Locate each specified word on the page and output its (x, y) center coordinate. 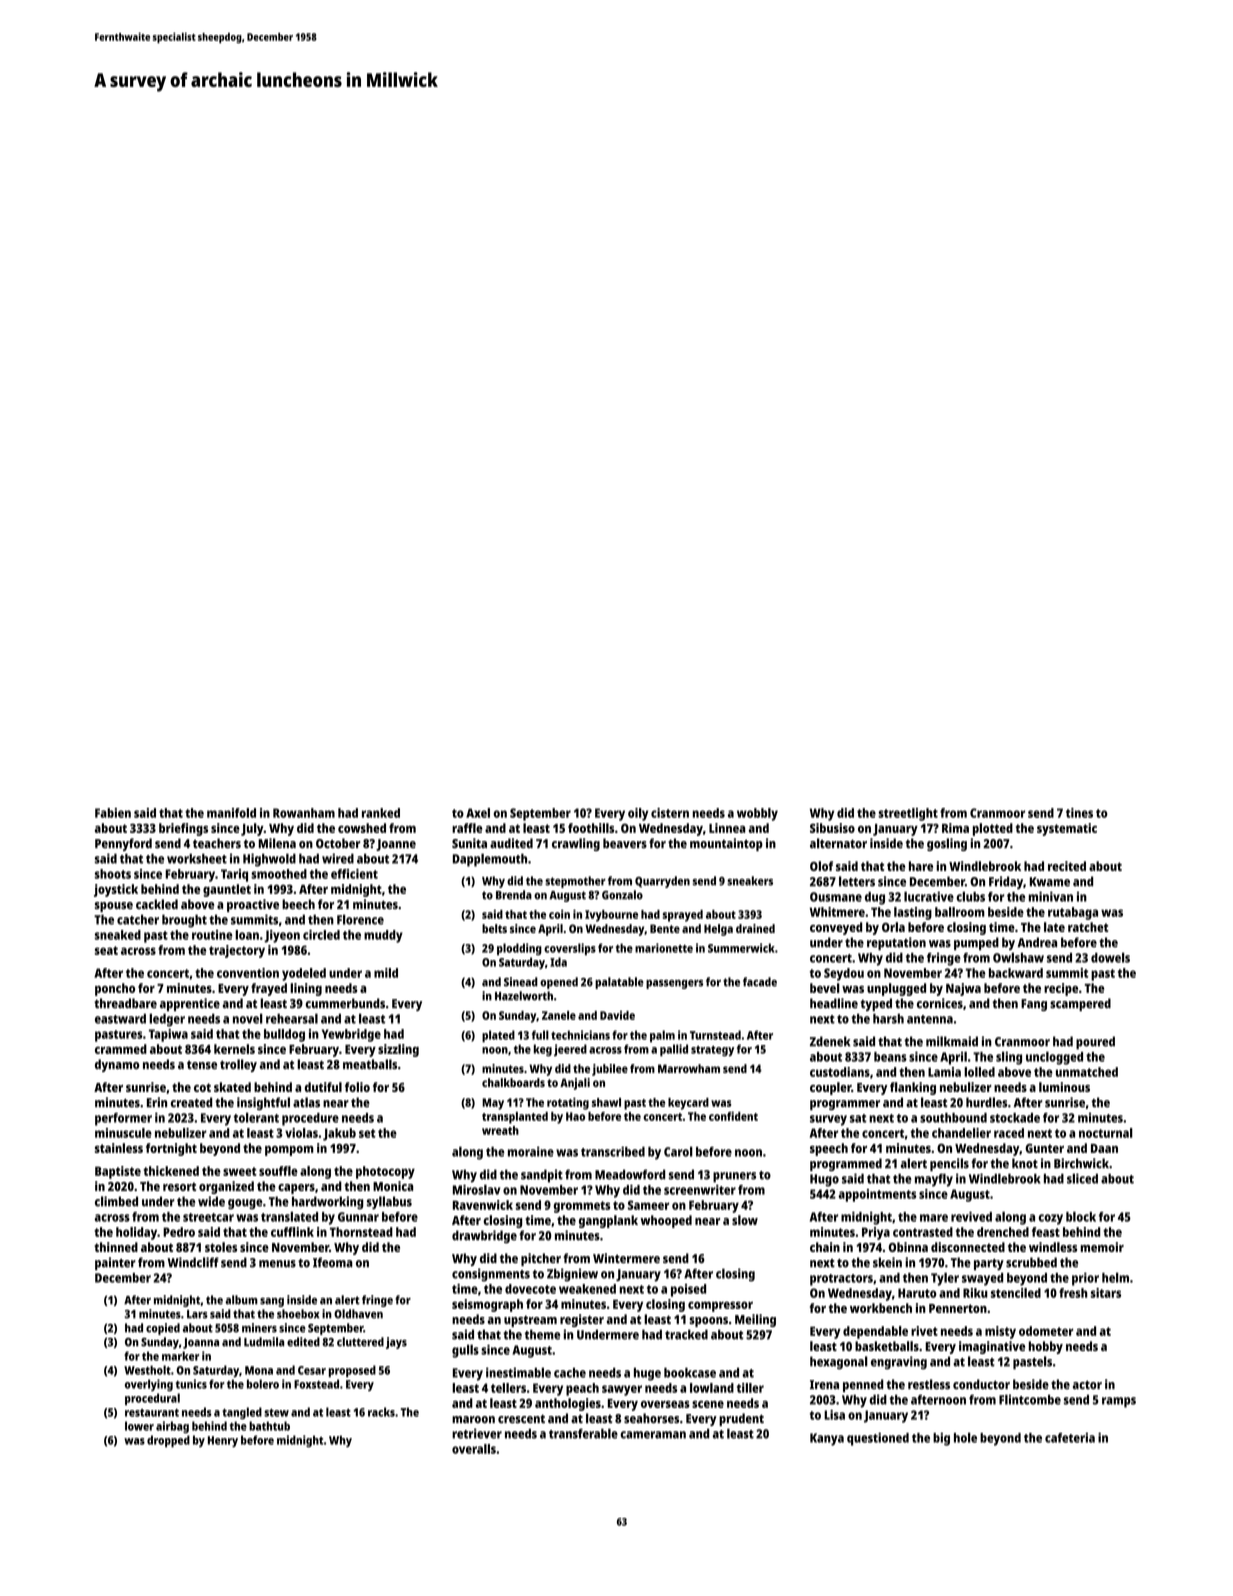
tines (1079, 813)
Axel (478, 813)
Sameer (648, 1205)
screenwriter (700, 1190)
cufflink (292, 1232)
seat (106, 950)
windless (1053, 1247)
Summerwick (741, 948)
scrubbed (1031, 1262)
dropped (168, 1441)
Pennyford (123, 844)
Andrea (1037, 942)
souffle (278, 1171)
